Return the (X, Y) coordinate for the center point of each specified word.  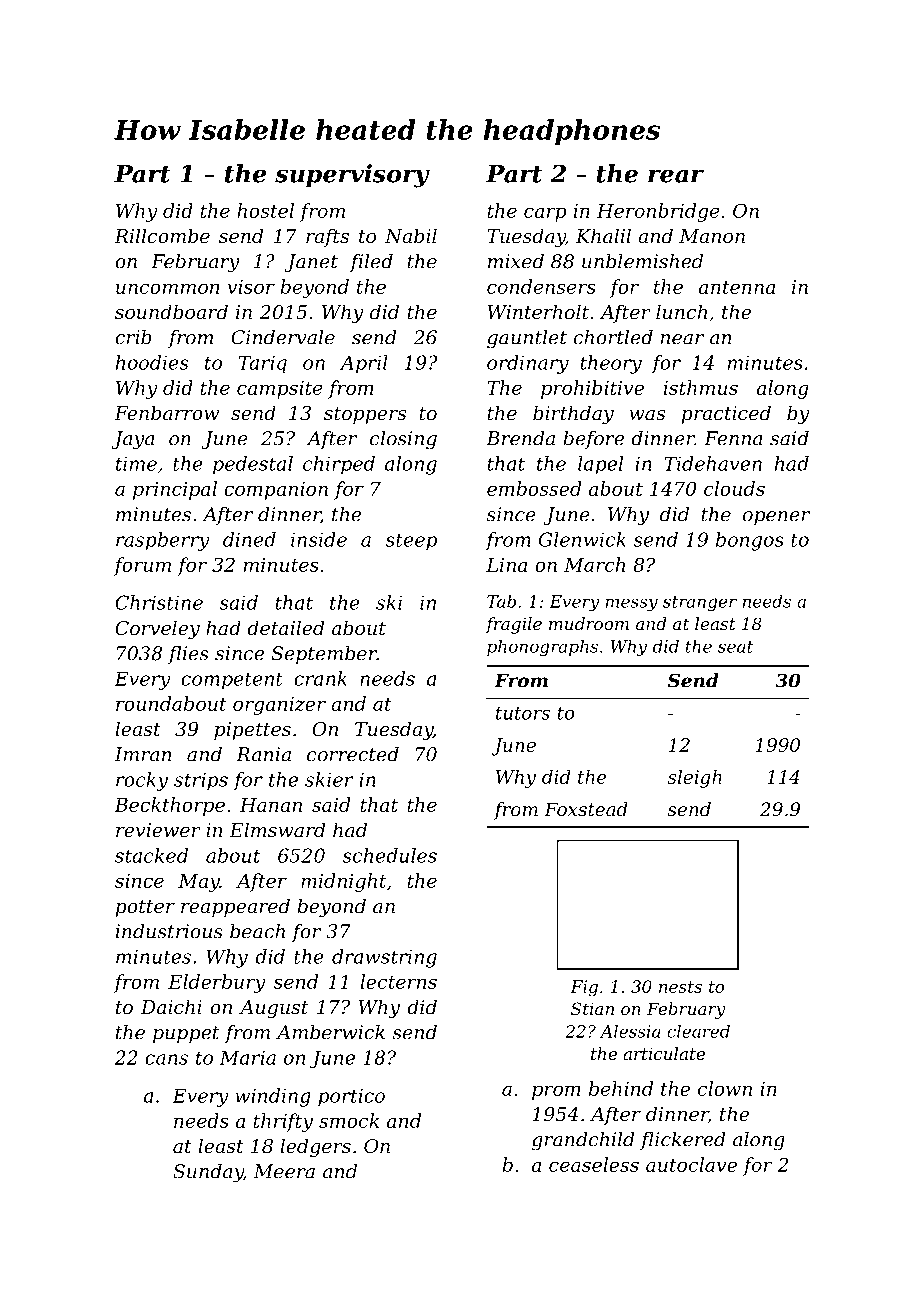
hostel (265, 210)
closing (403, 440)
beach (257, 931)
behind (621, 1088)
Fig (584, 988)
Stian (592, 1008)
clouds (734, 488)
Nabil (411, 235)
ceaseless (594, 1164)
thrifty (283, 1122)
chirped (339, 465)
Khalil (603, 235)
